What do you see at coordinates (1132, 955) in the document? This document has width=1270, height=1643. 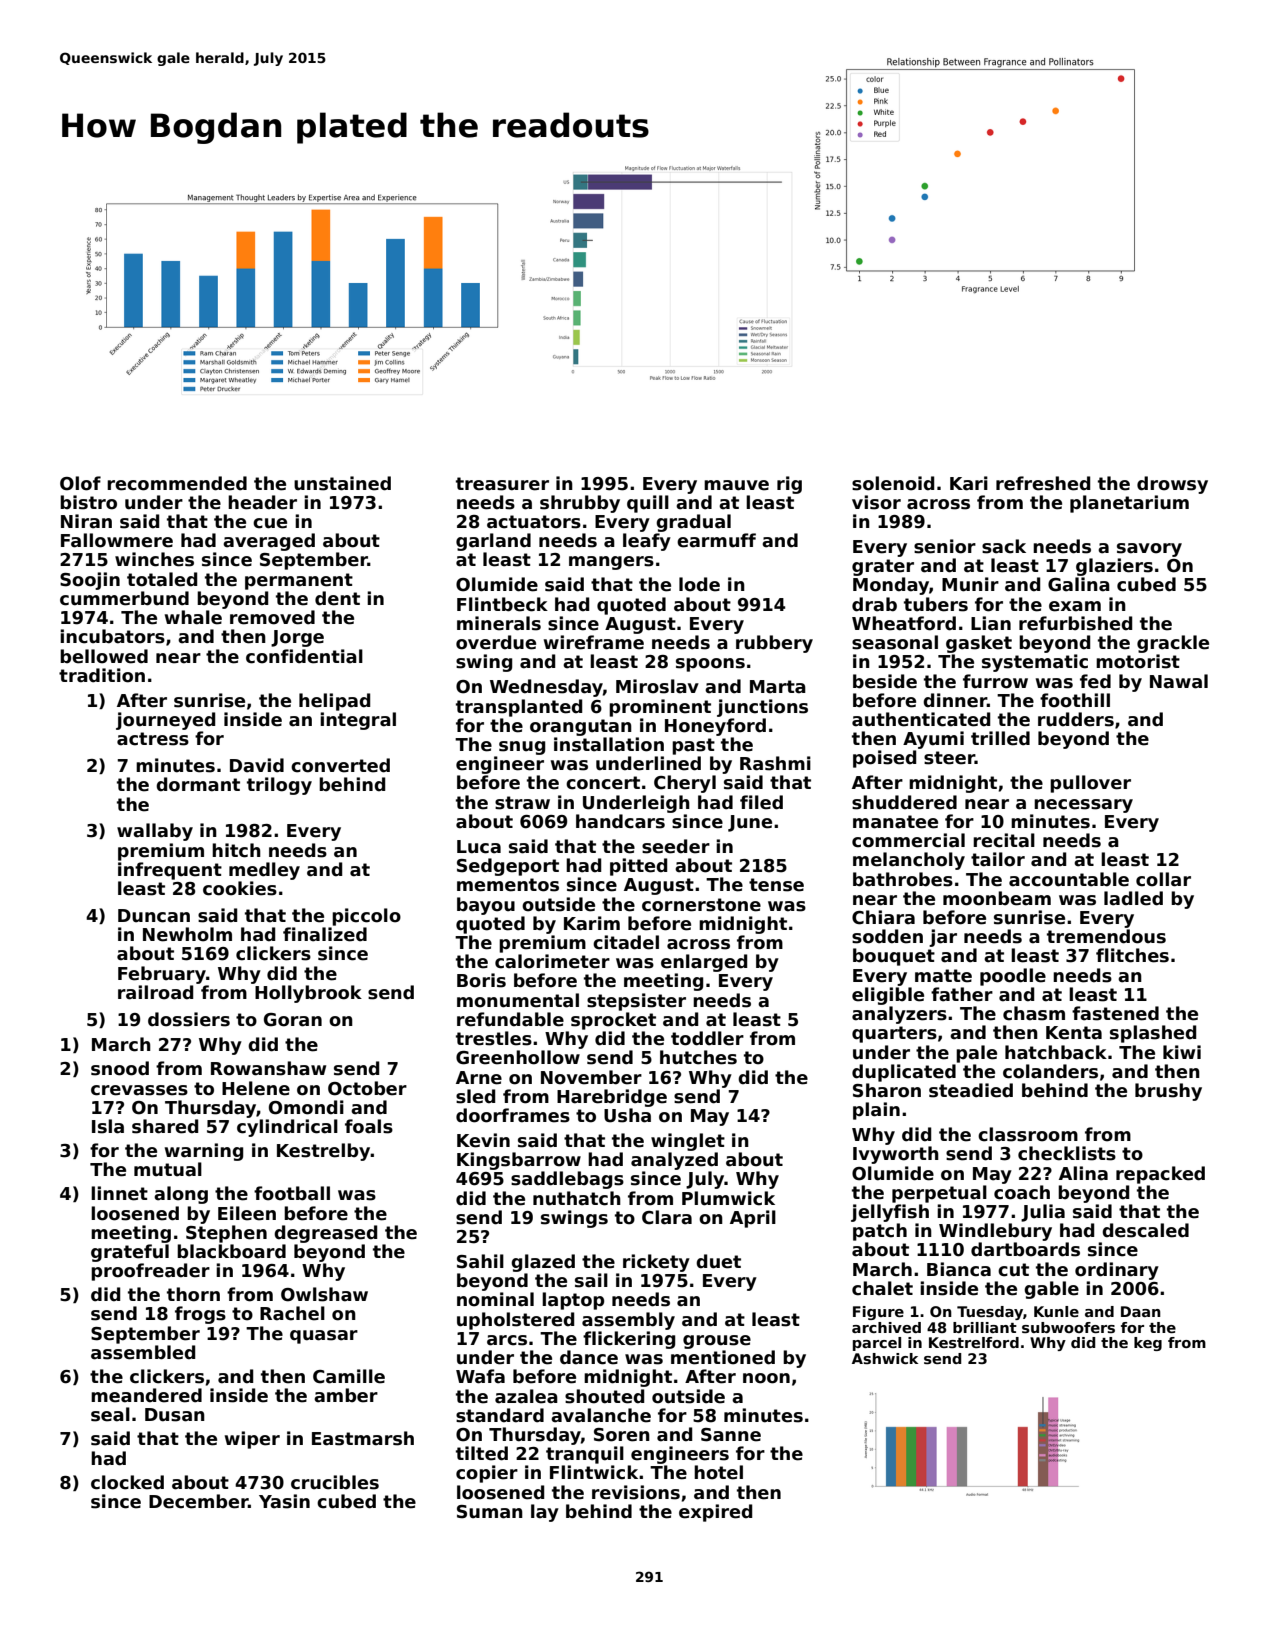 I see `flitches` at bounding box center [1132, 955].
